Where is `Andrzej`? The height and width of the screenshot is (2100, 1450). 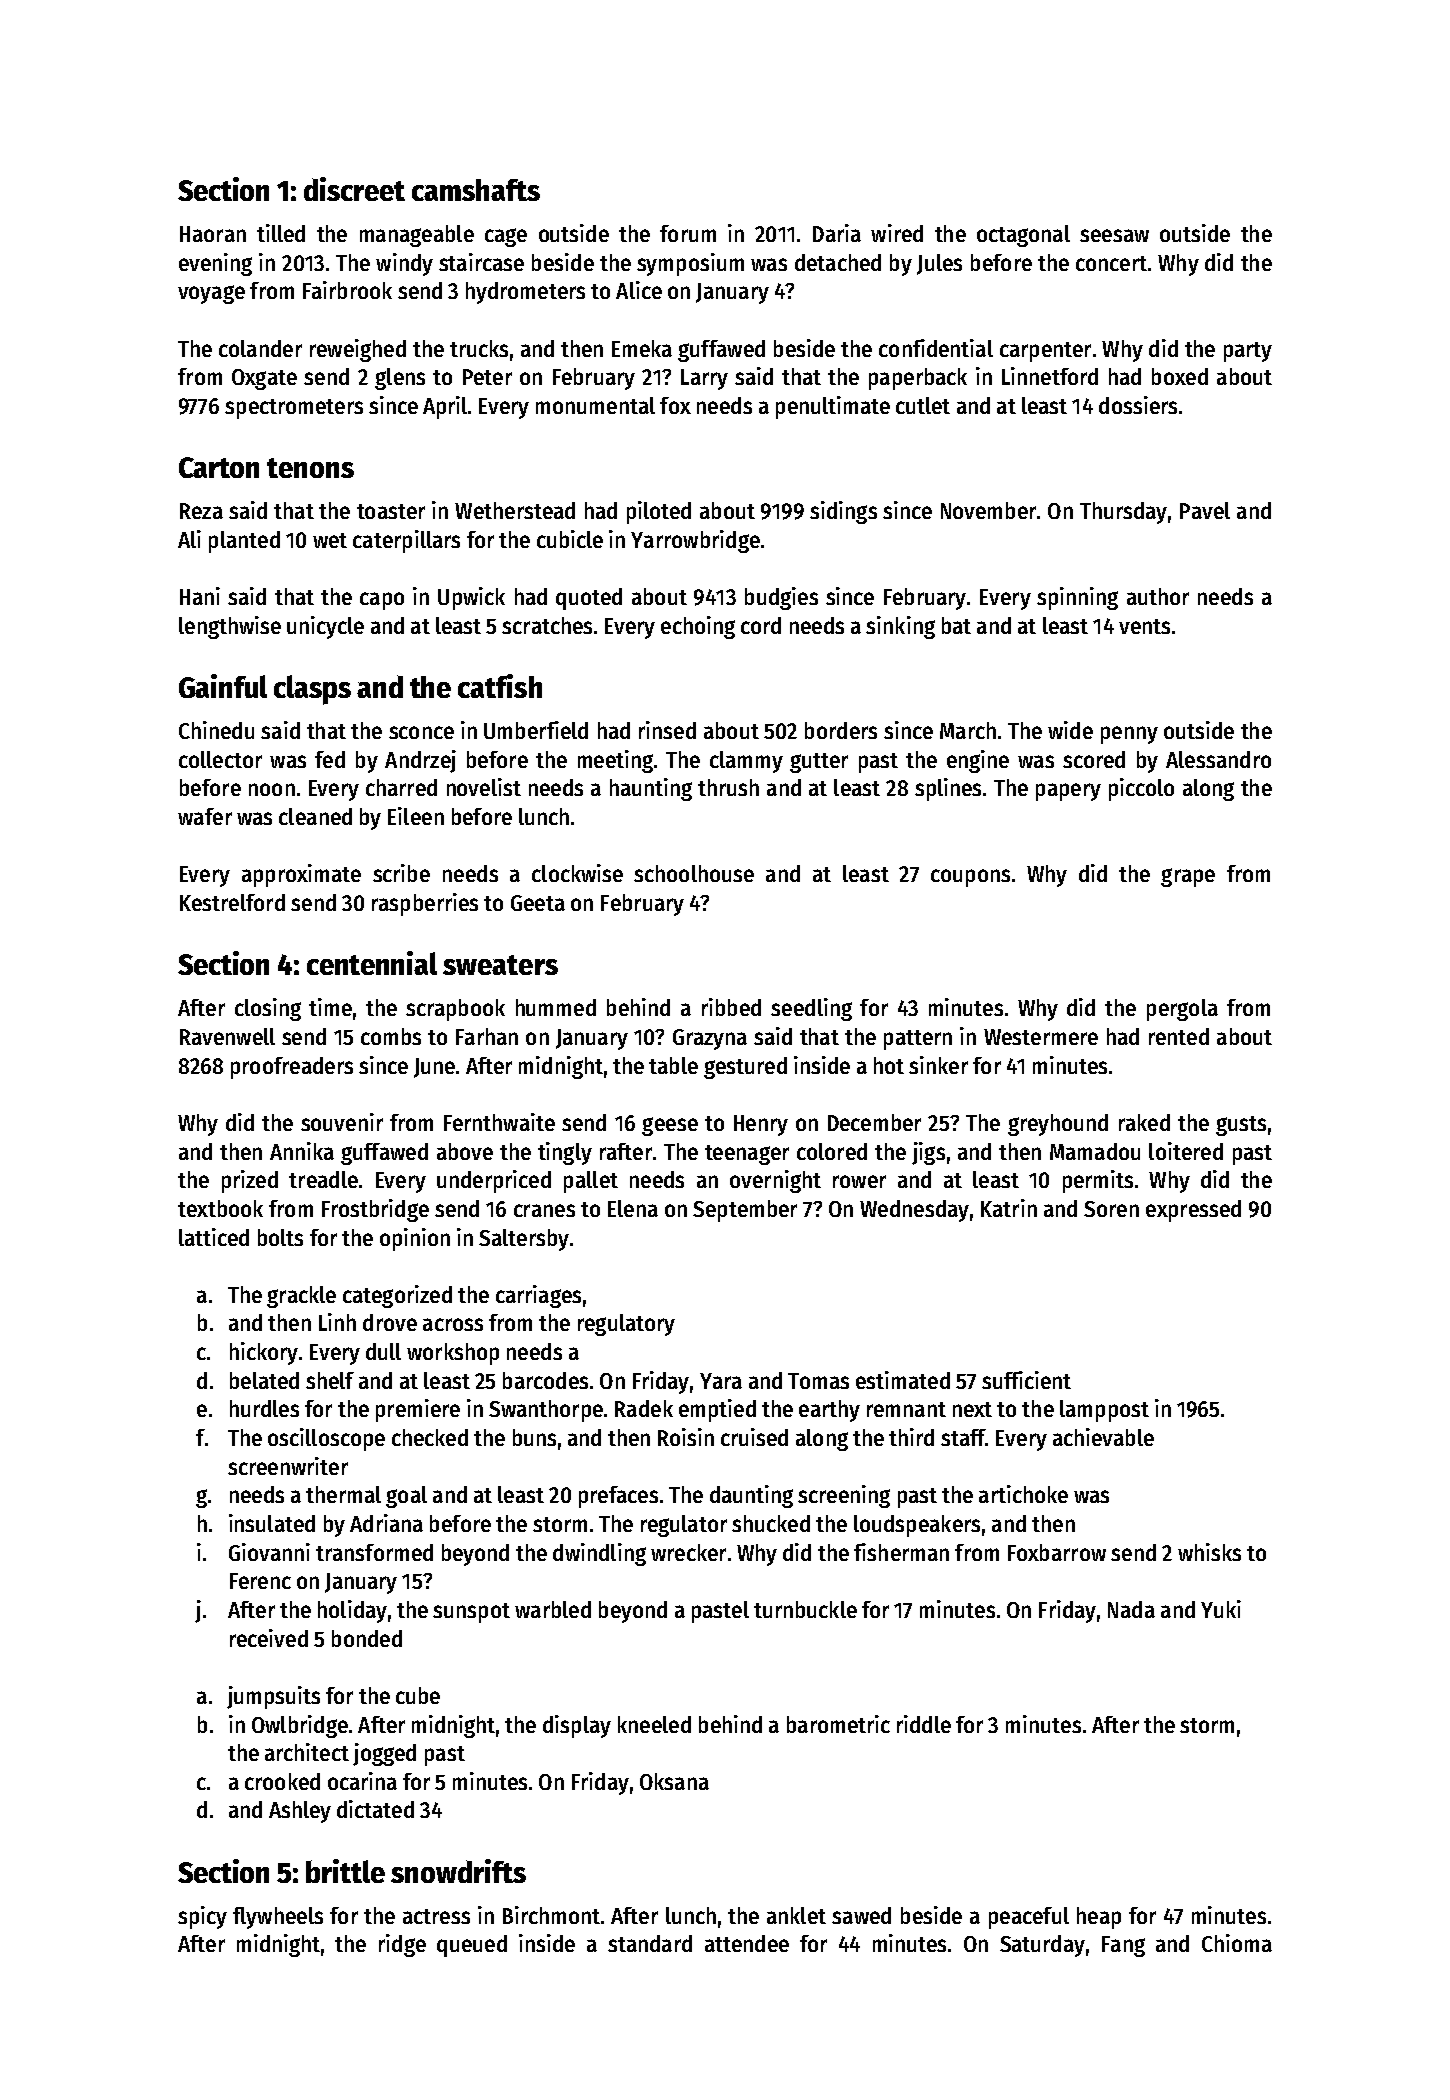 Andrzej is located at coordinates (420, 761).
